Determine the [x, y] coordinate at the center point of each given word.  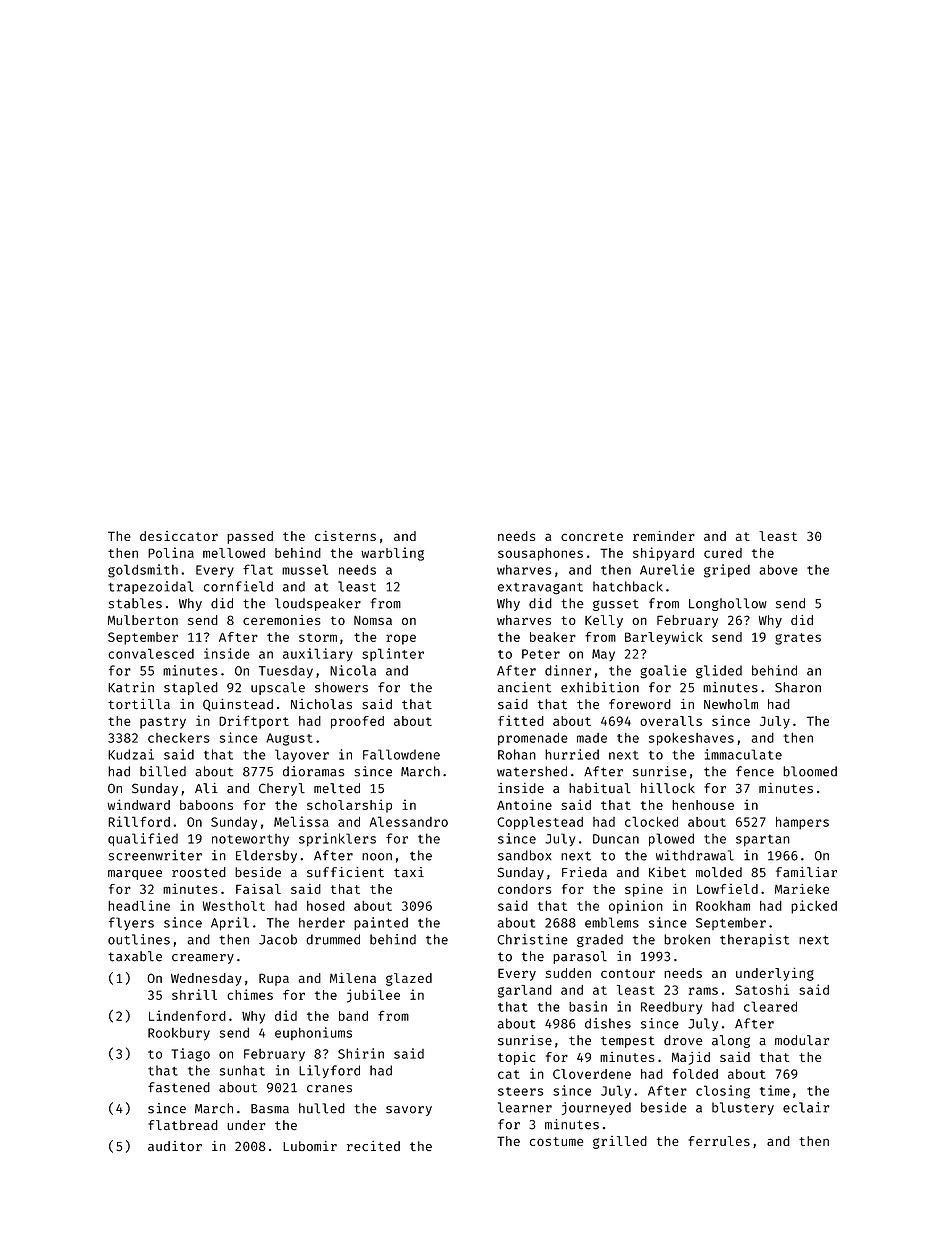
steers [521, 1091]
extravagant [540, 589]
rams [703, 991]
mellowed [234, 553]
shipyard [663, 554]
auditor [175, 1146]
